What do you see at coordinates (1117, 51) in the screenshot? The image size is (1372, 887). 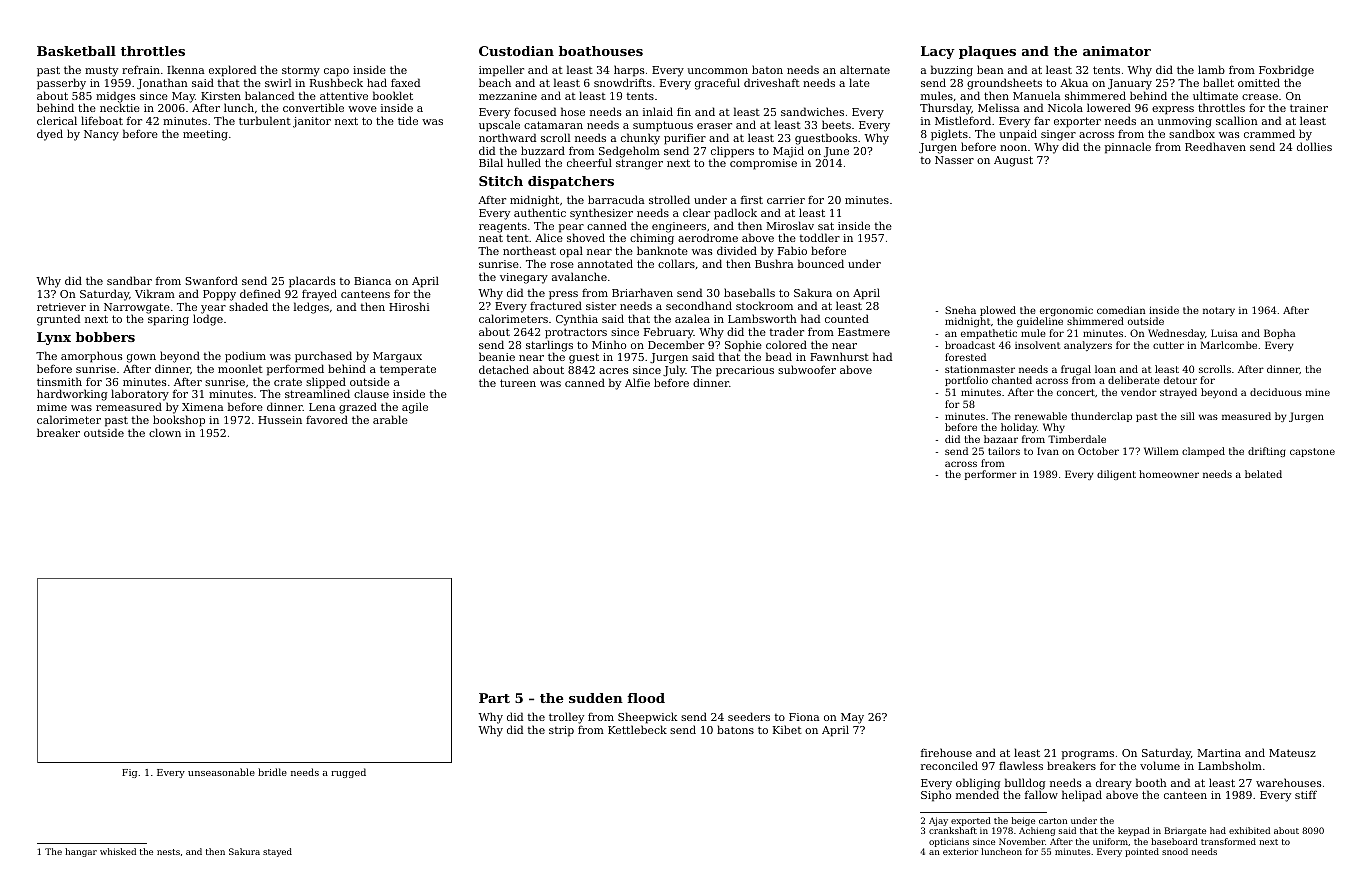 I see `animator` at bounding box center [1117, 51].
